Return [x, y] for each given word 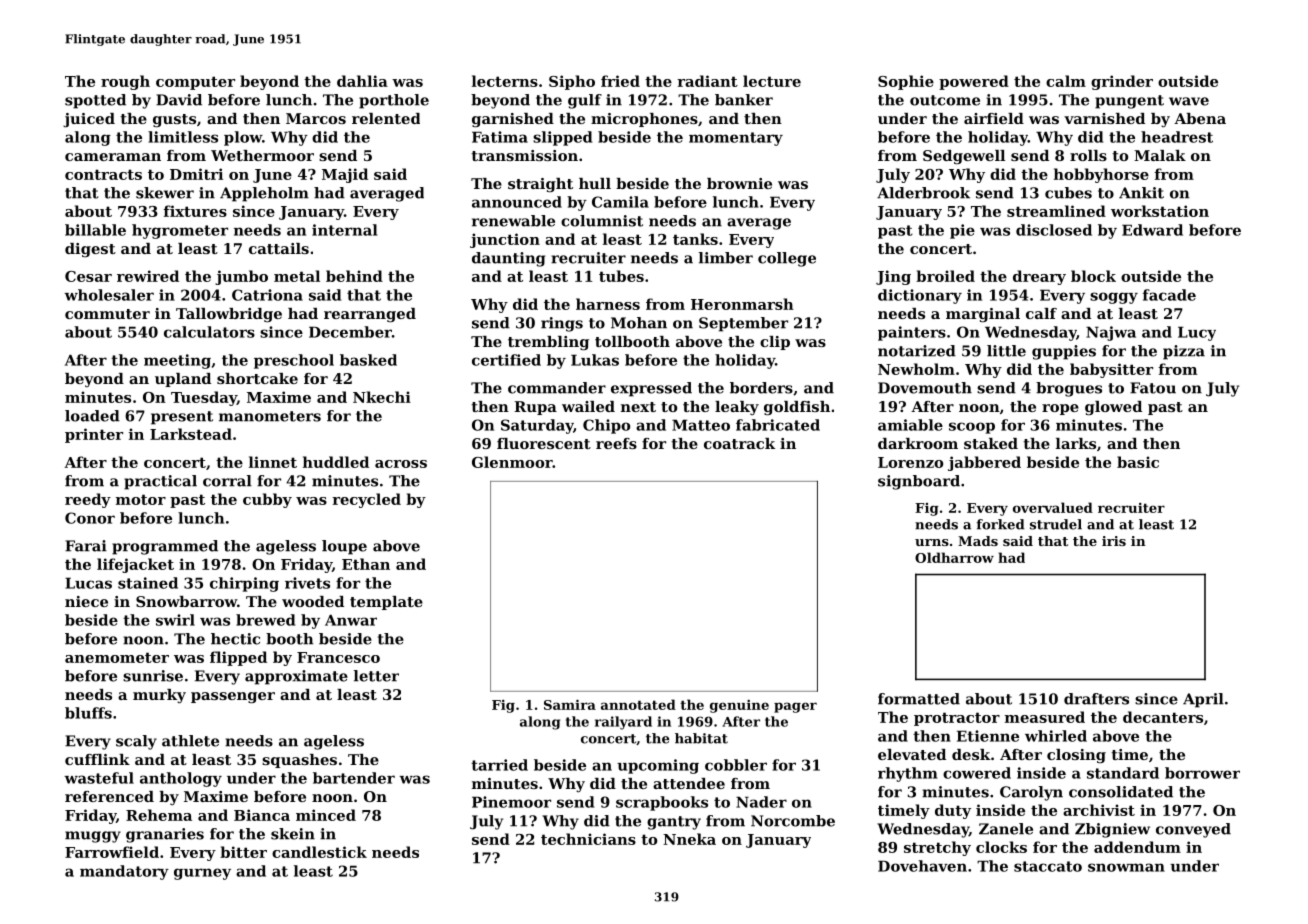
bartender [354, 778]
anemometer [117, 657]
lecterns [505, 81]
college [787, 259]
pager [795, 707]
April [1203, 700]
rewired [148, 276]
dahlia [362, 81]
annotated [638, 704]
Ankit [1141, 193]
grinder [1122, 82]
